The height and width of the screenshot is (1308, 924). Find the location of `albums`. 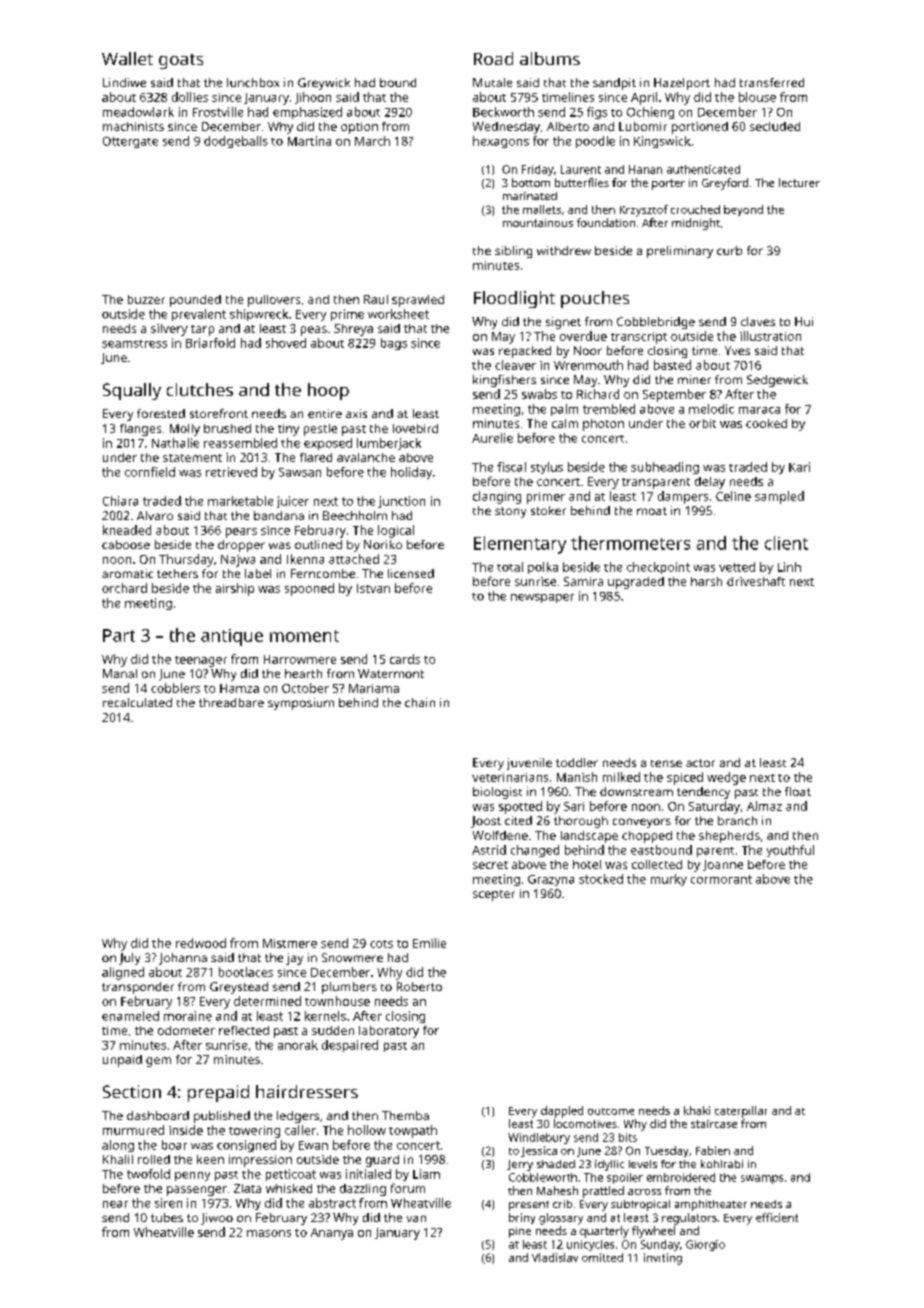

albums is located at coordinates (550, 58).
